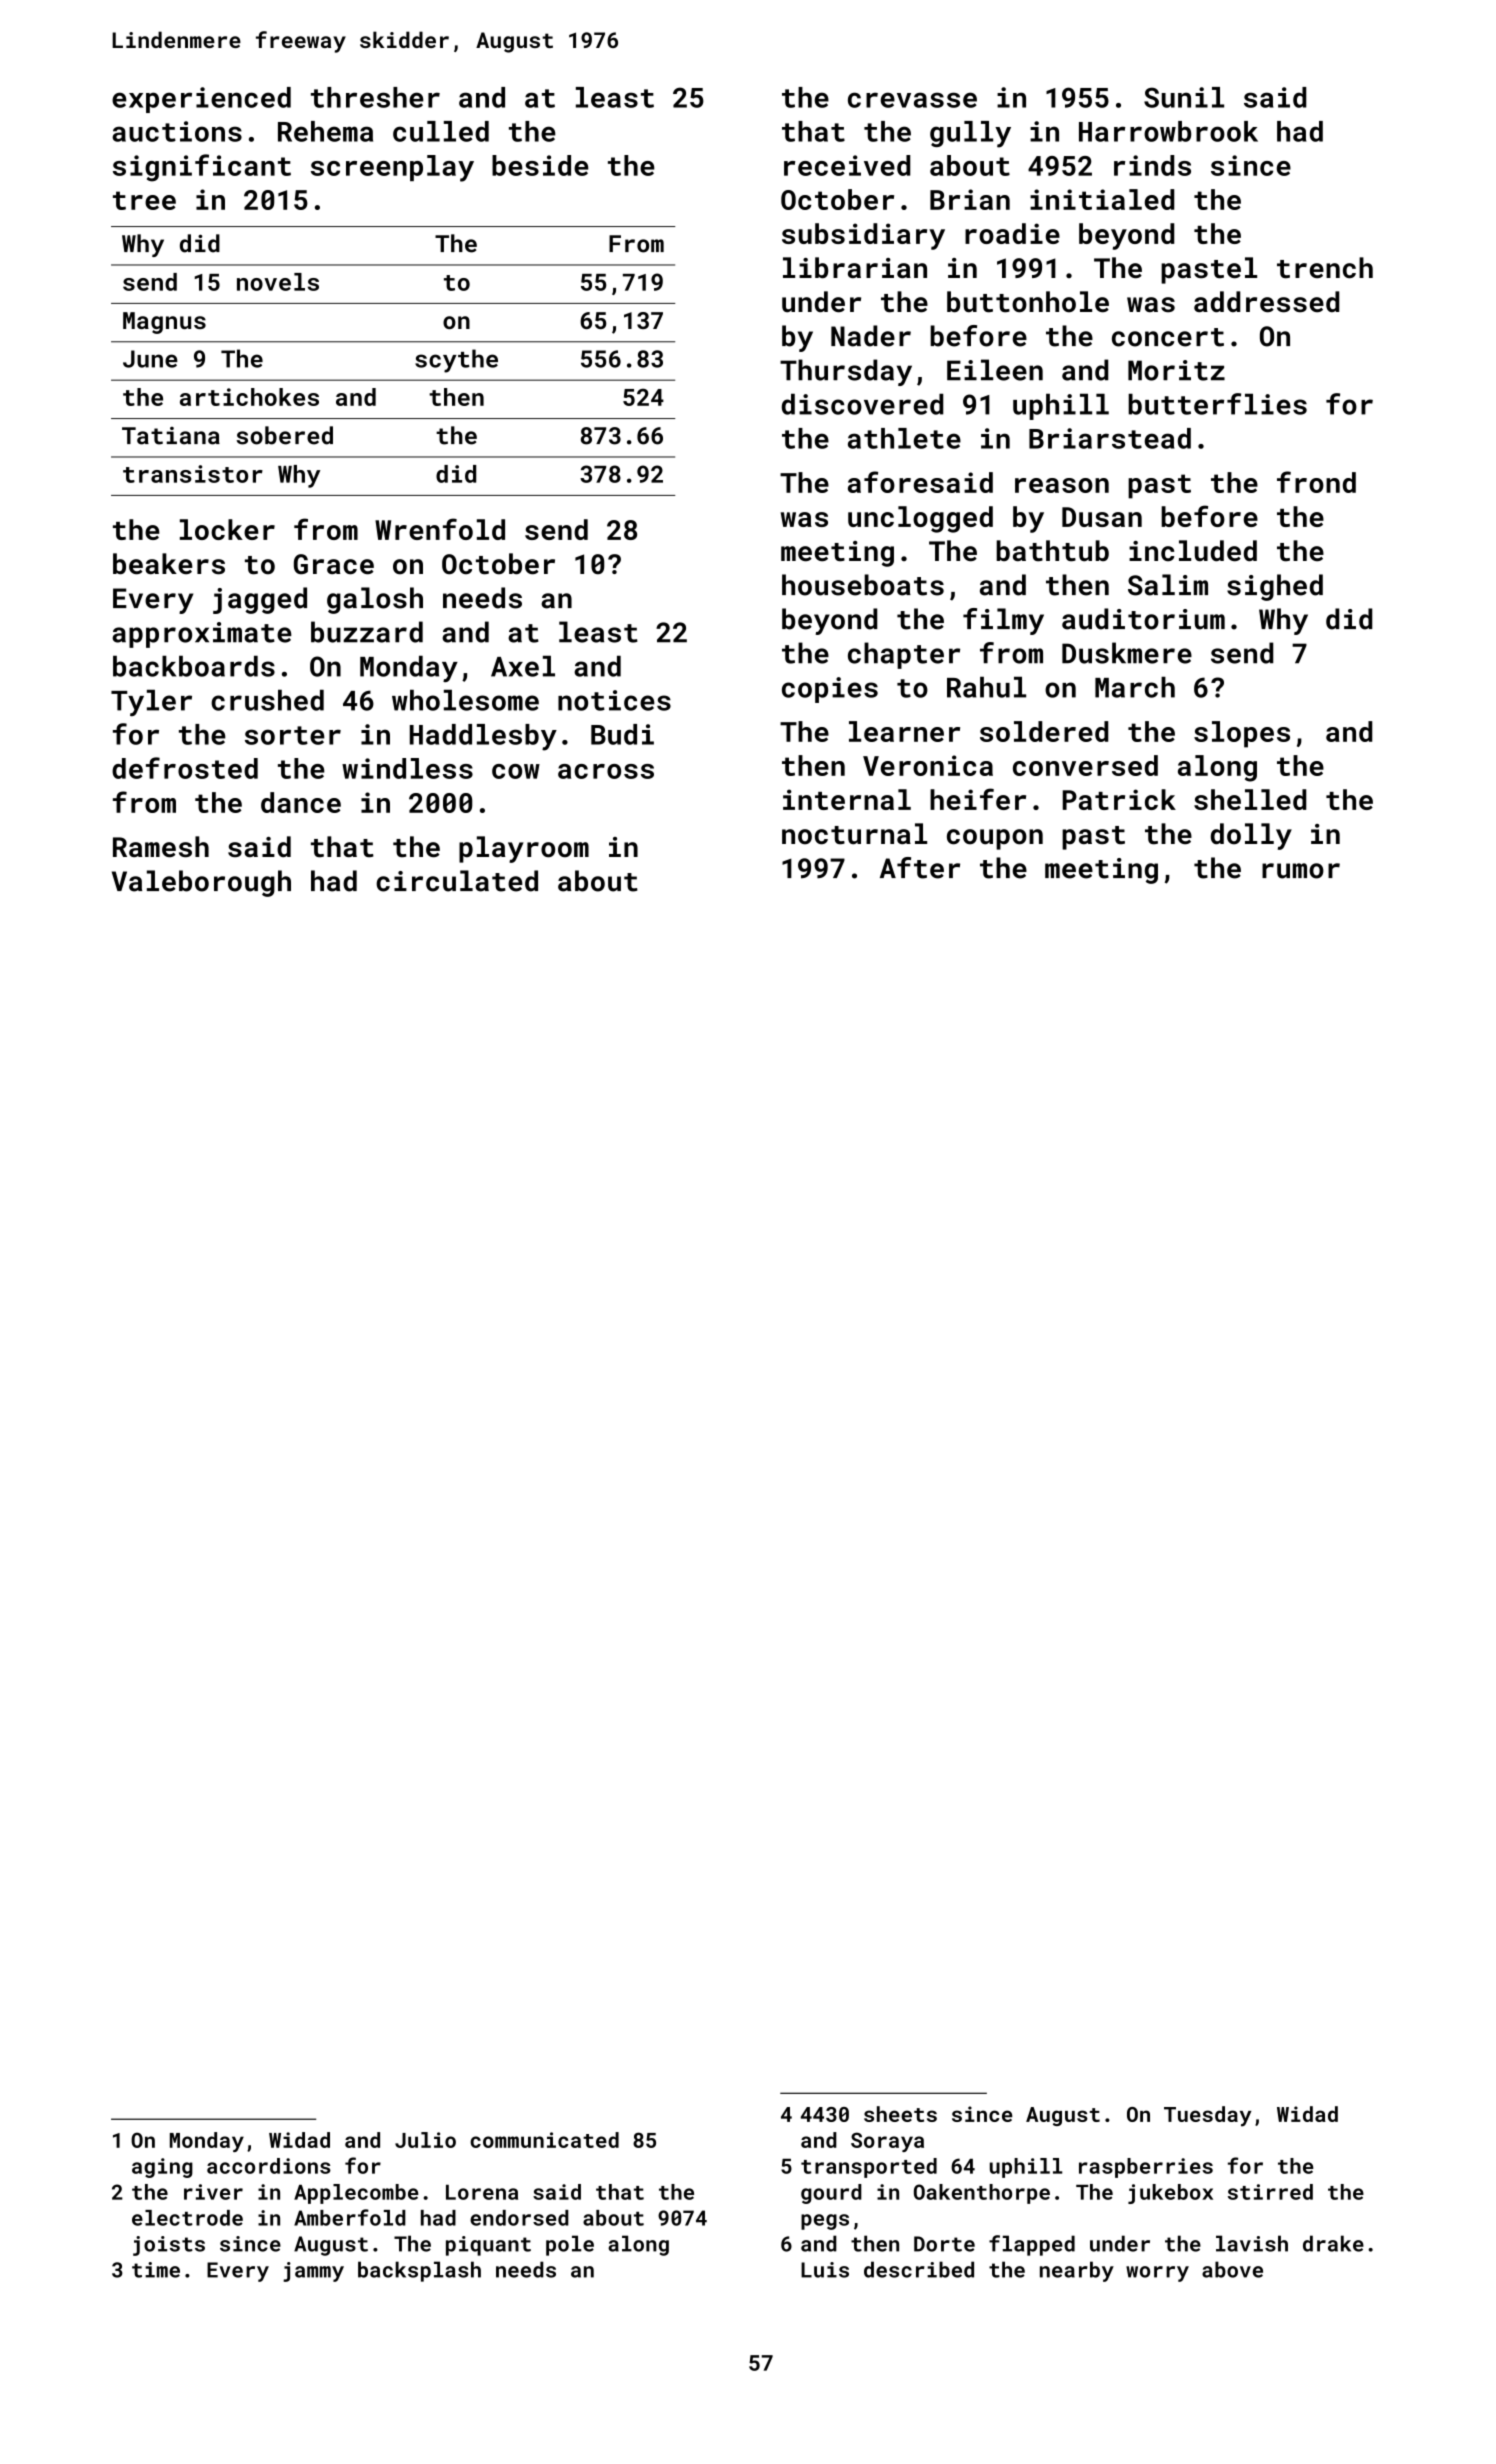  What do you see at coordinates (201, 100) in the screenshot?
I see `experienced` at bounding box center [201, 100].
